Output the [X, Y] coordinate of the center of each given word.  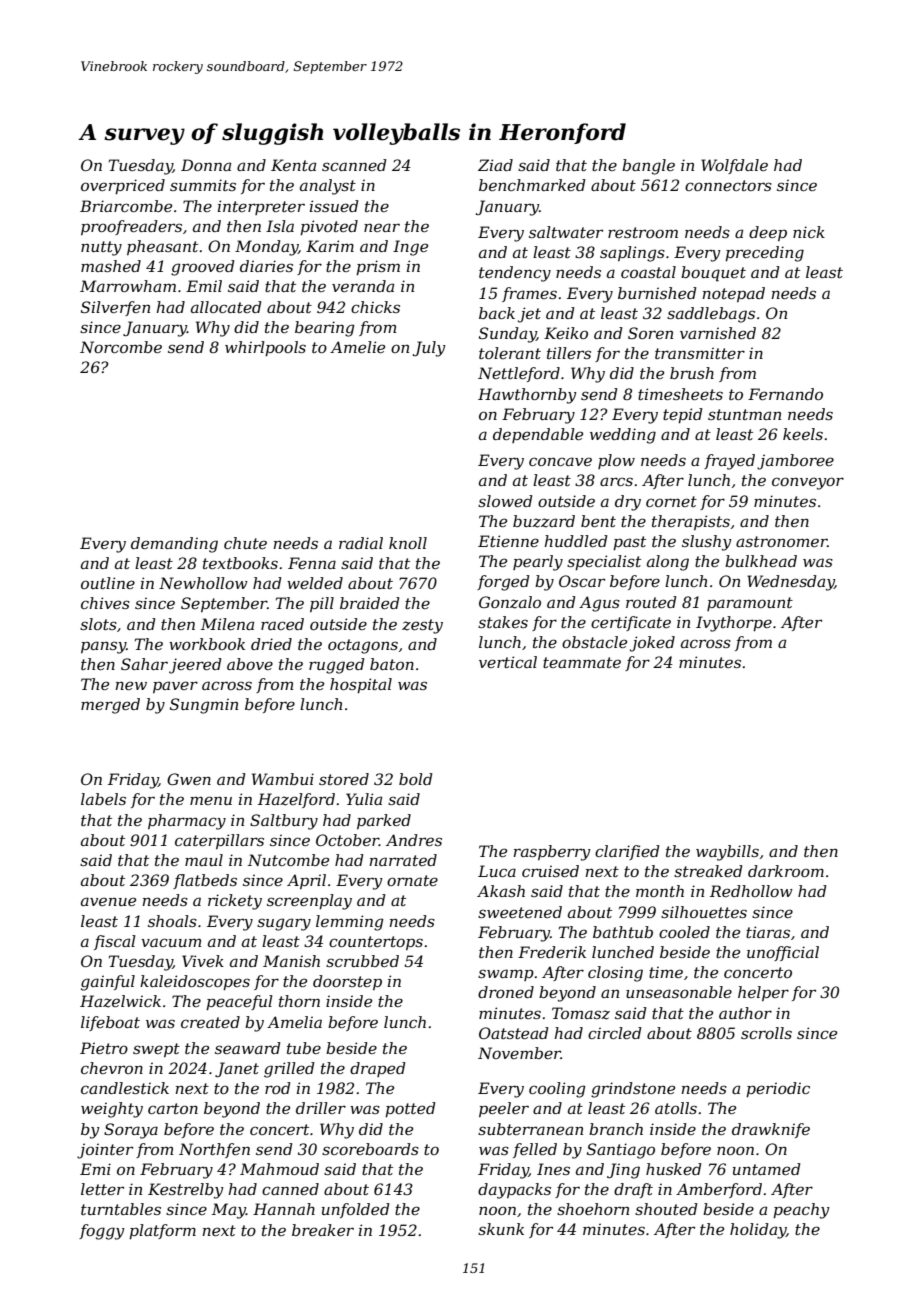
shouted [666, 1209]
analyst [328, 187]
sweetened [520, 912]
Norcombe [121, 347]
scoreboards [370, 1149]
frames [529, 294]
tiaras [768, 932]
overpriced [123, 186]
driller [321, 1108]
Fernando [785, 394]
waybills [727, 853]
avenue [108, 901]
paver [175, 687]
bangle [648, 167]
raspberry [552, 853]
